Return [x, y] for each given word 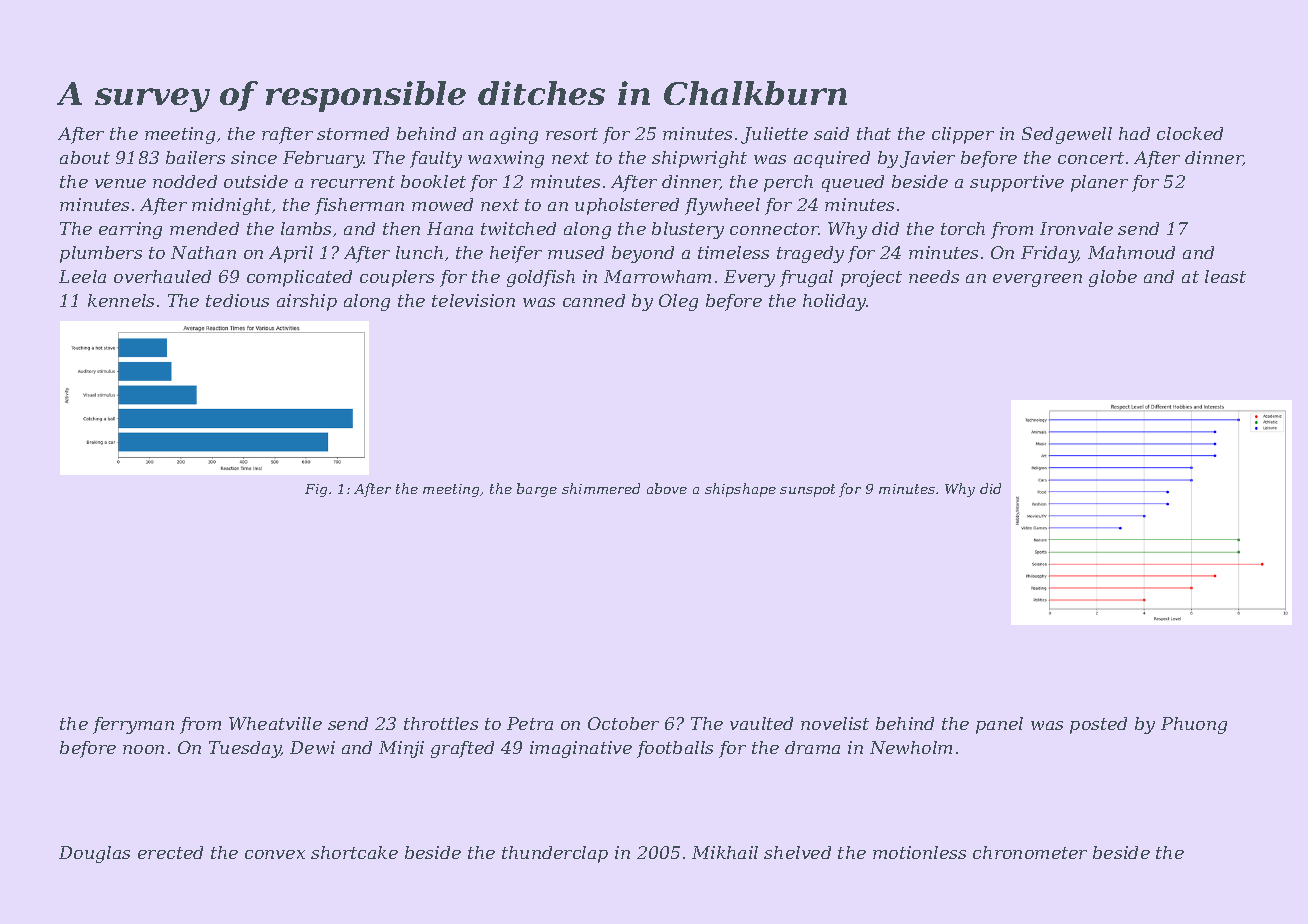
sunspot [807, 490]
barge [537, 490]
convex [275, 854]
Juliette [774, 135]
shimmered [601, 488]
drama [812, 747]
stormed [353, 133]
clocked [1190, 133]
